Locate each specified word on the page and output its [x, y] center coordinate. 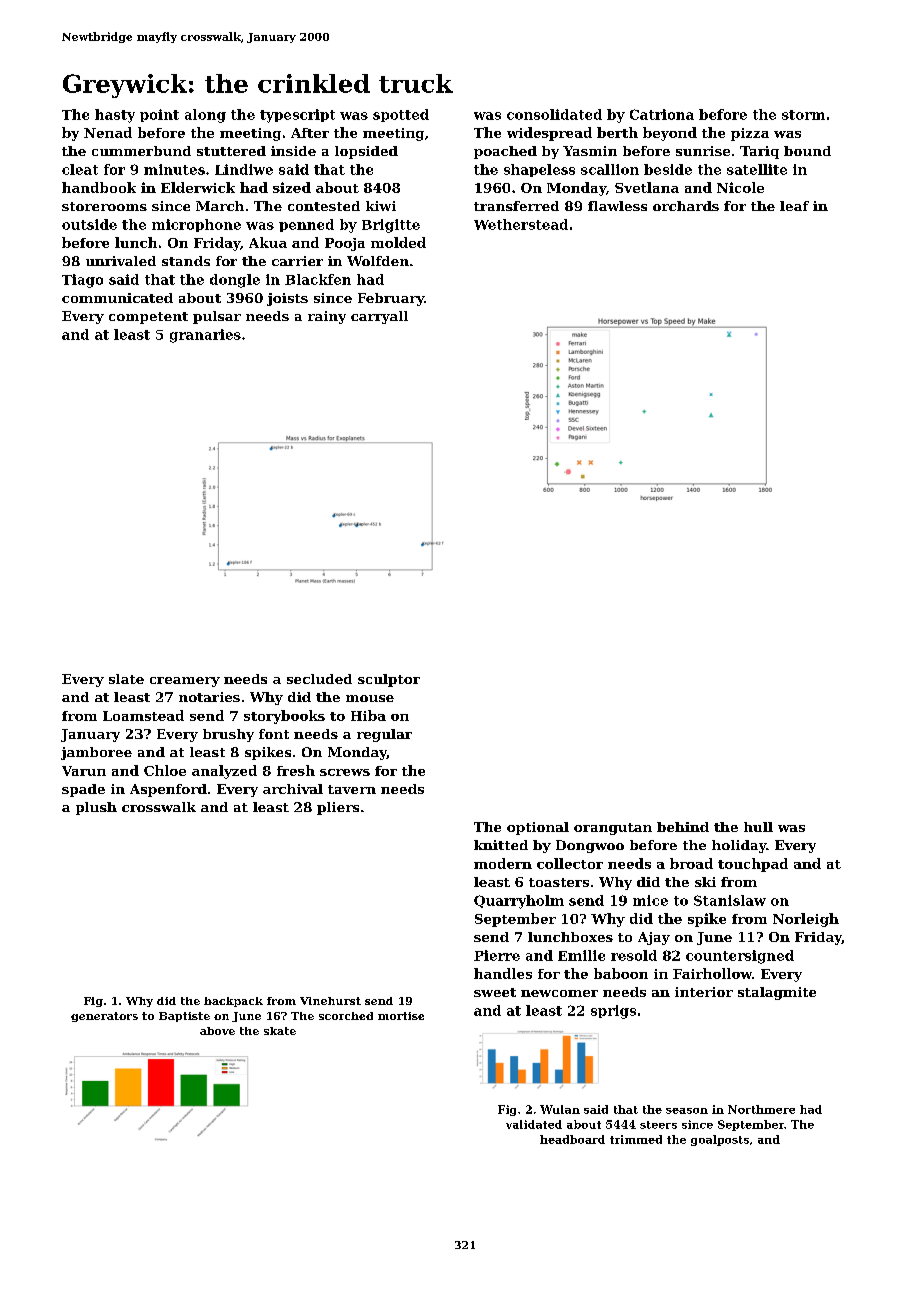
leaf [794, 206]
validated [534, 1124]
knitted [501, 845]
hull [758, 827]
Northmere [761, 1109]
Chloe [165, 770]
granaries [205, 336]
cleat [80, 169]
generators [104, 1017]
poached [505, 152]
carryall [379, 317]
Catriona [662, 114]
